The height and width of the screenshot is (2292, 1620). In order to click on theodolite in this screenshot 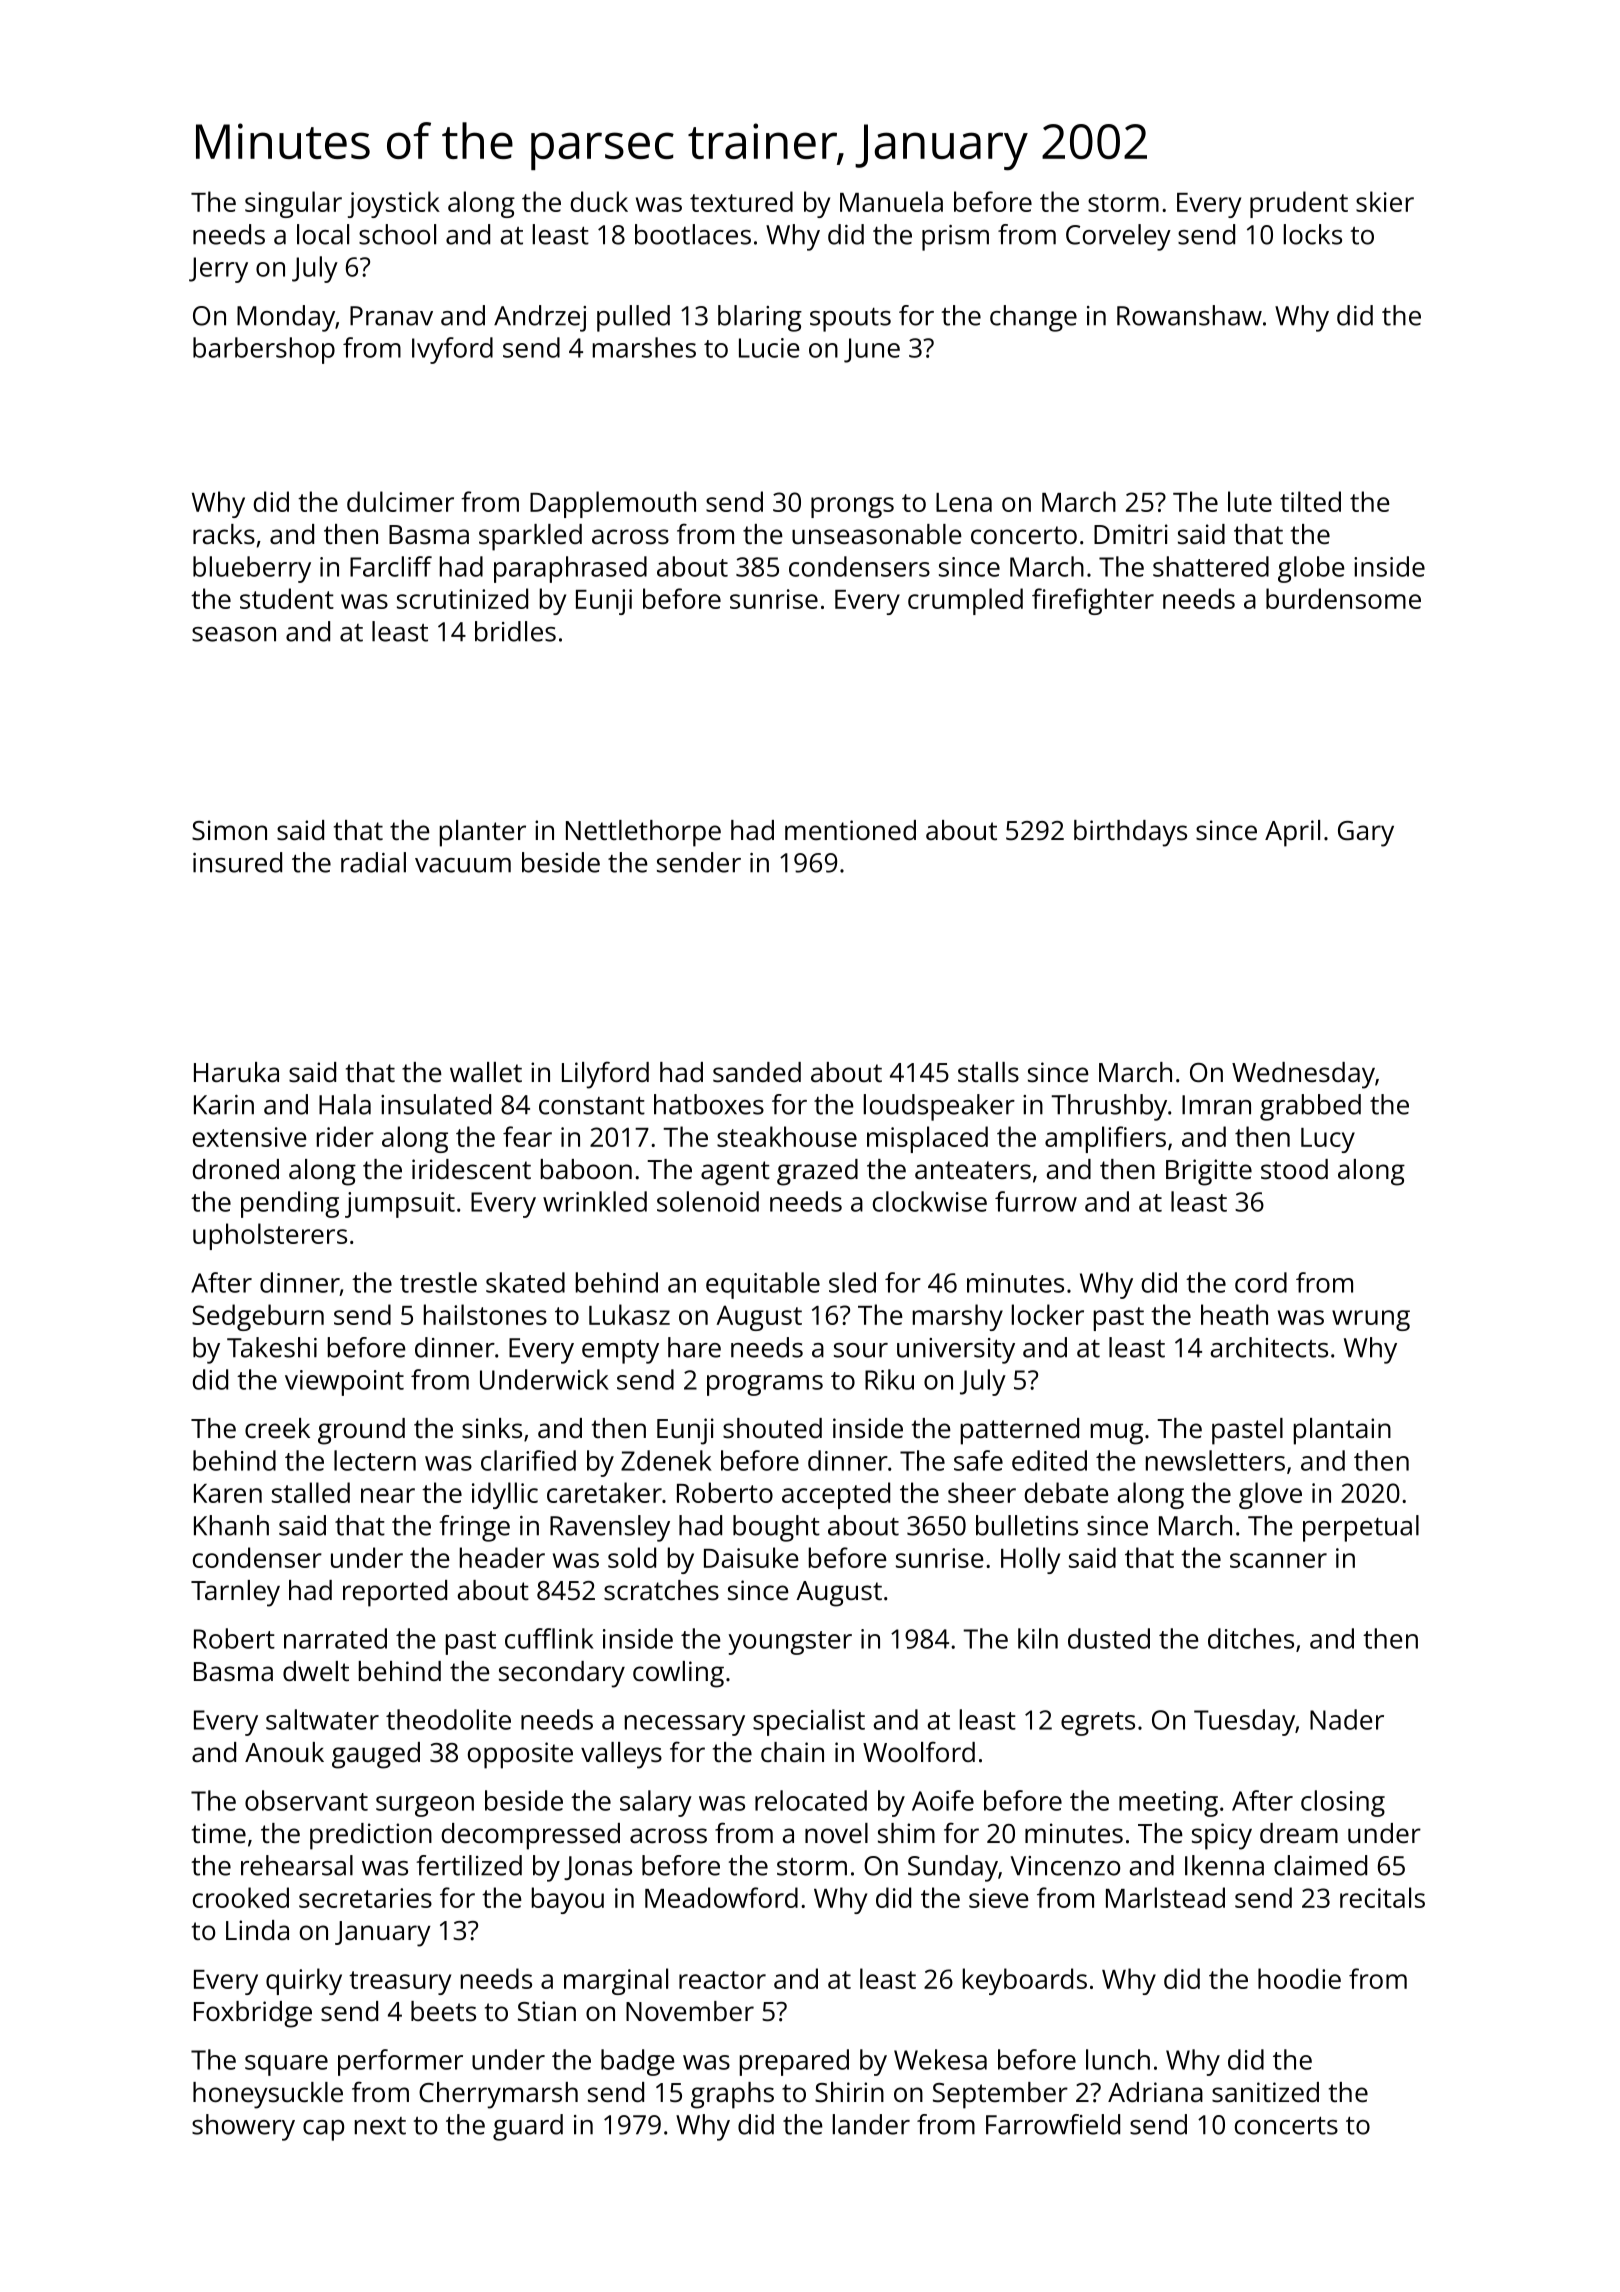, I will do `click(448, 1719)`.
